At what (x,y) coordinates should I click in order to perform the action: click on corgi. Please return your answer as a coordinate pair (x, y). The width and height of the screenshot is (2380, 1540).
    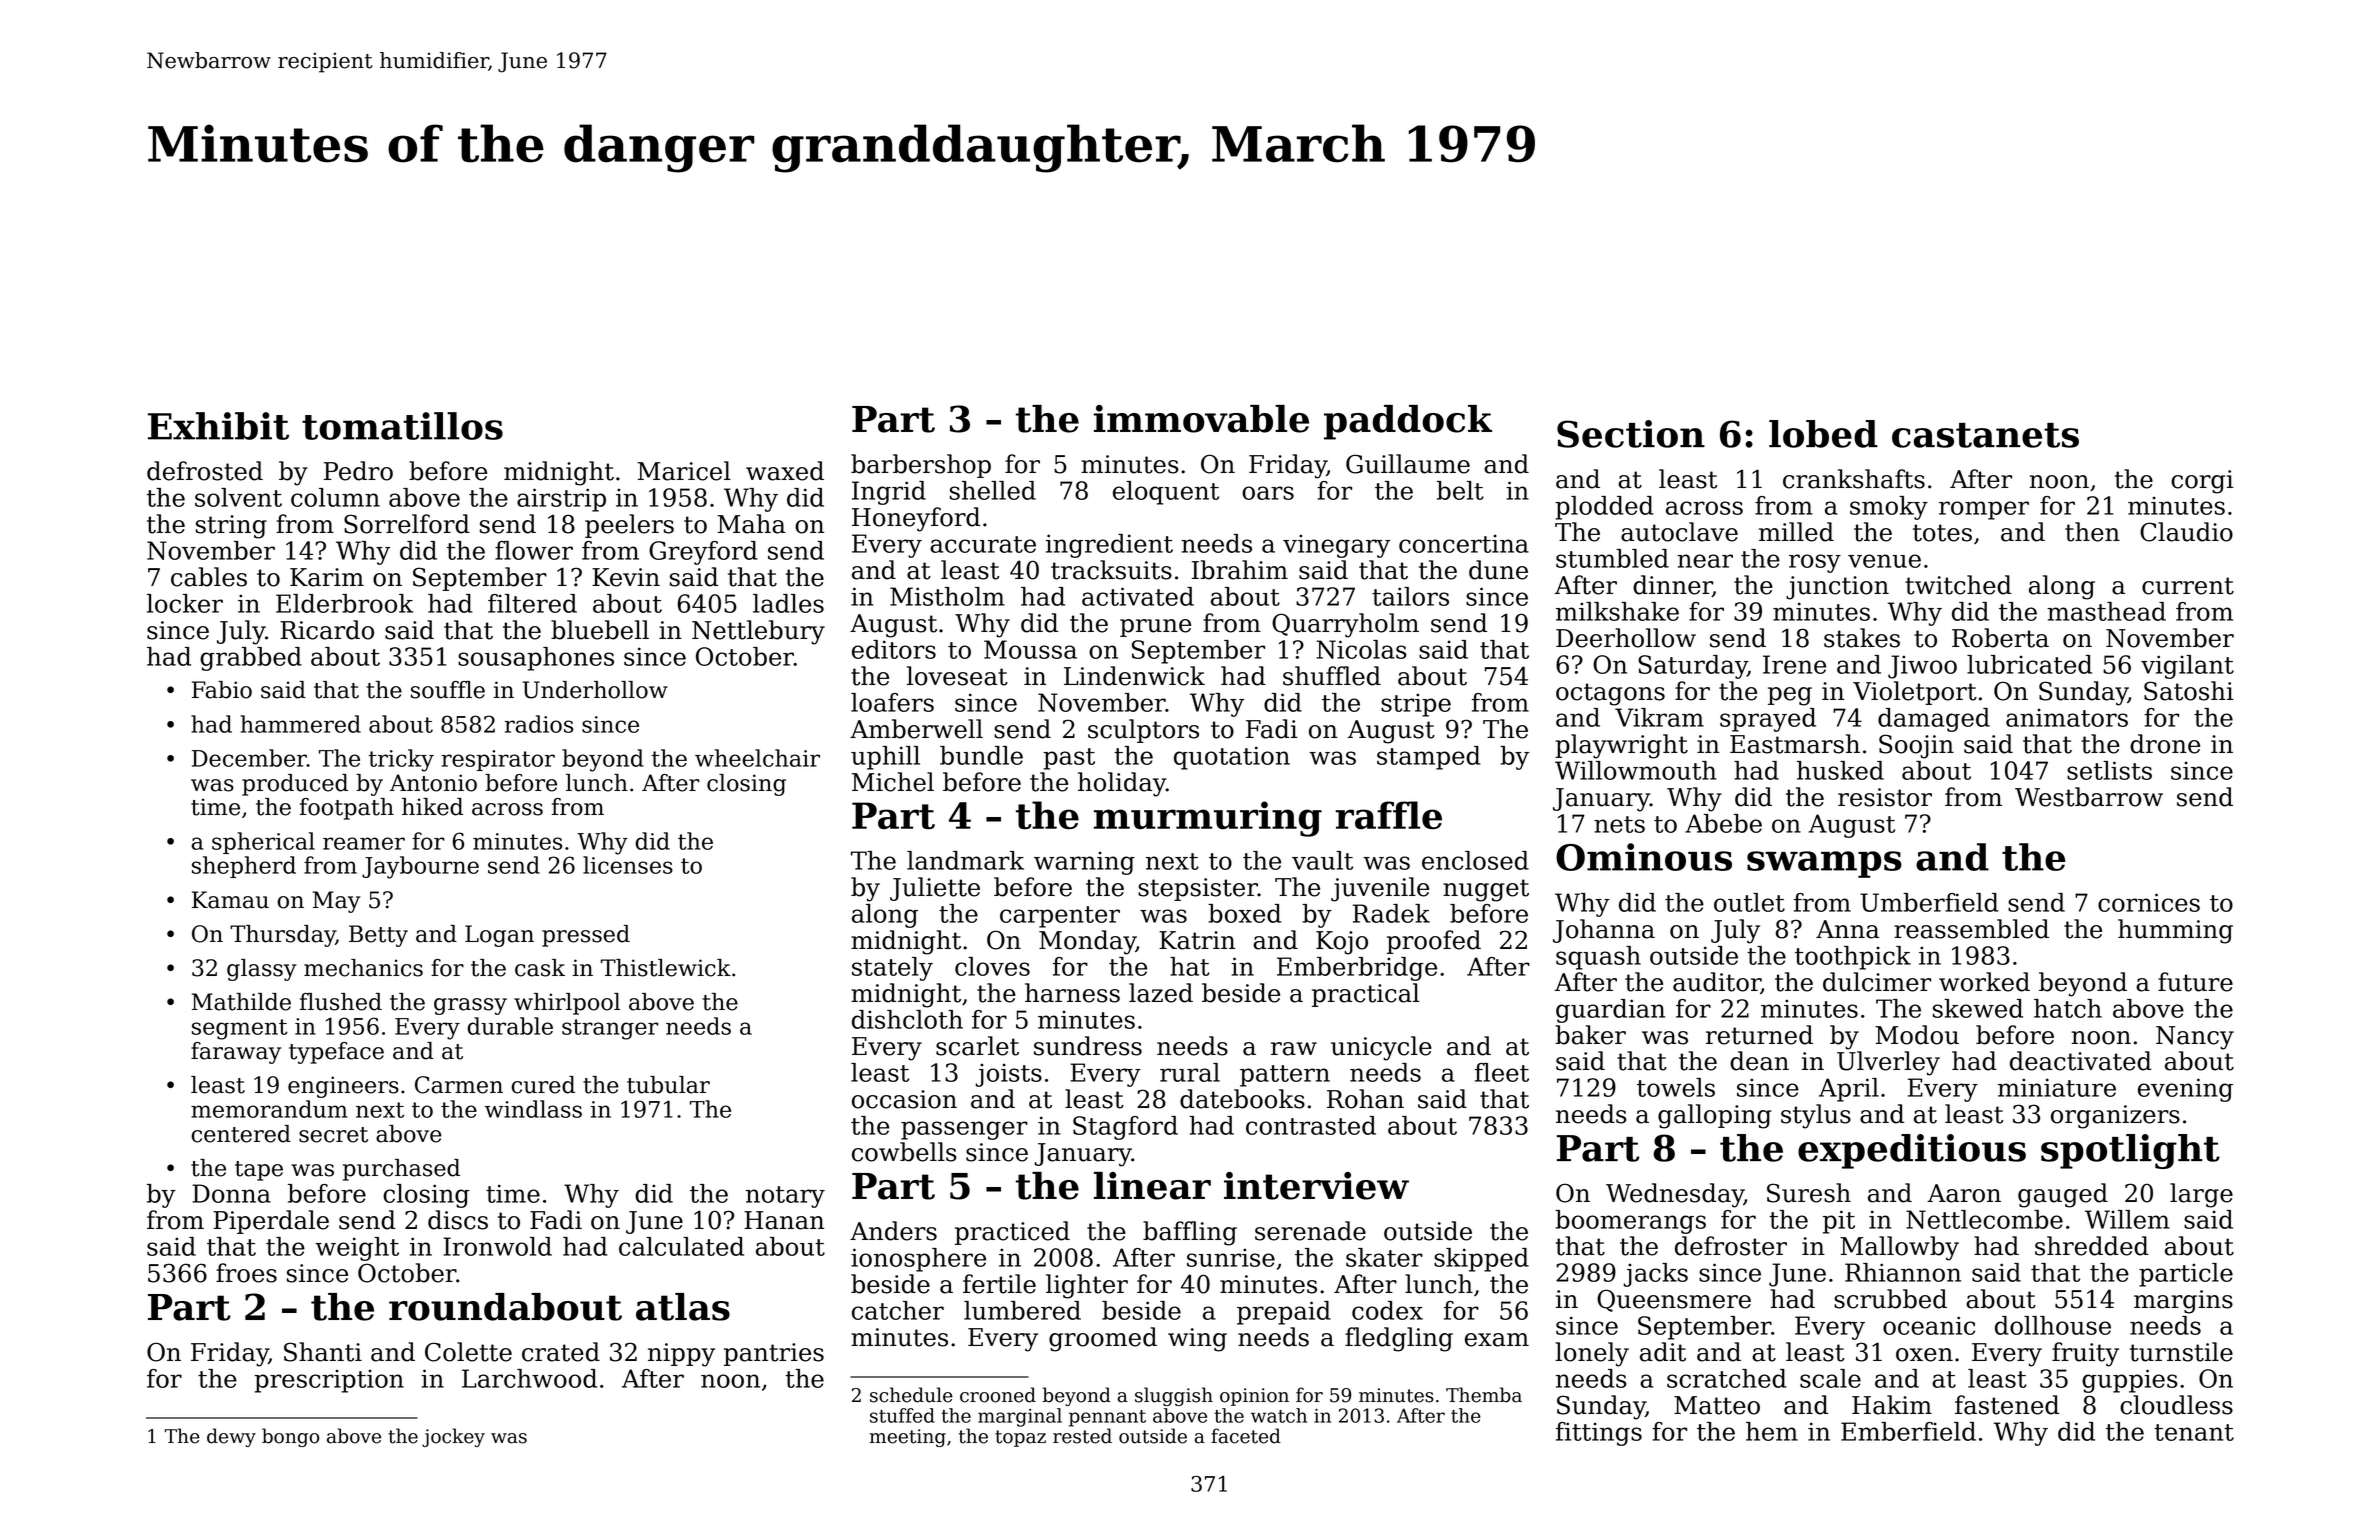
    Looking at the image, I should click on (2202, 482).
